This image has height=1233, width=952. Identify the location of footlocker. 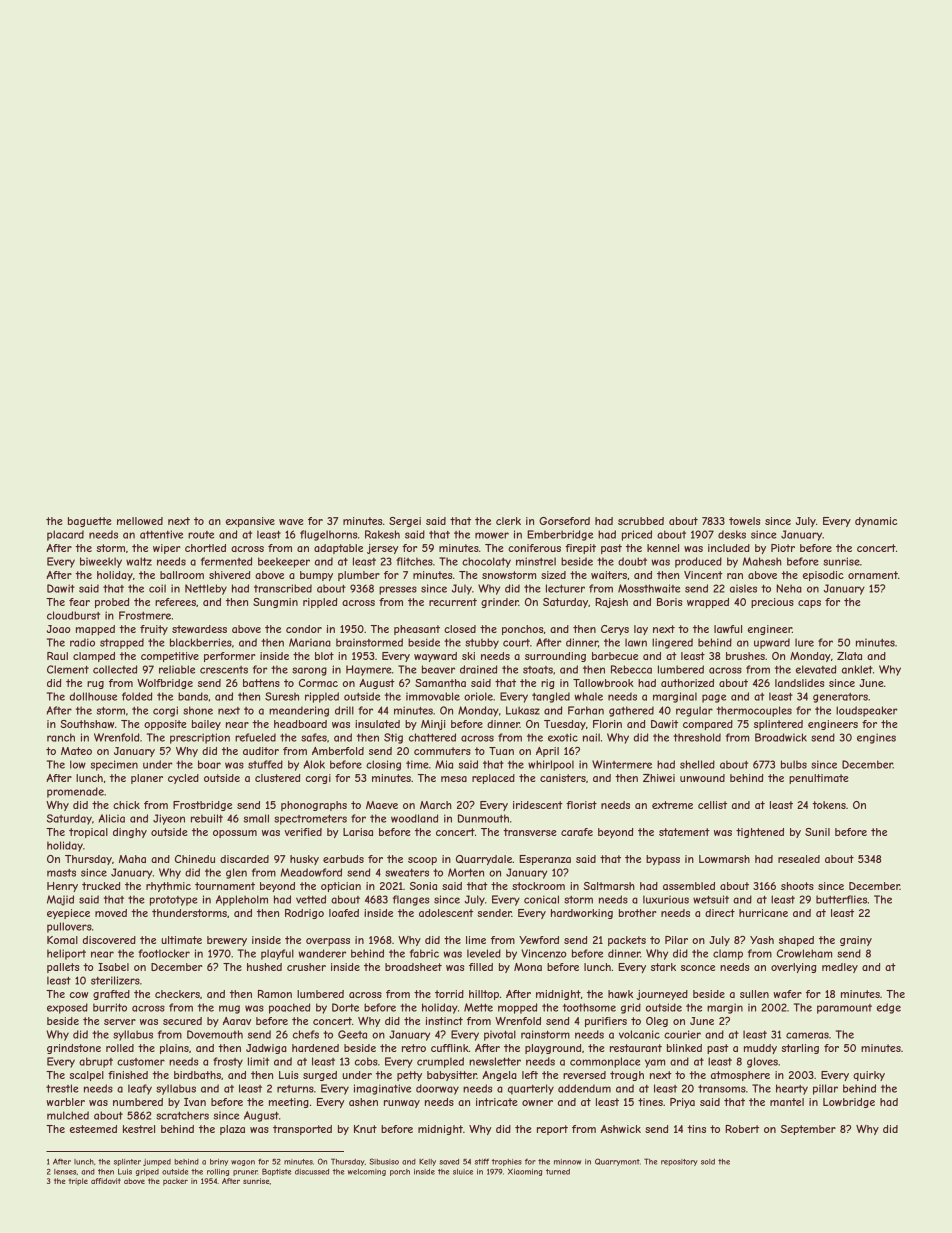
(164, 953).
